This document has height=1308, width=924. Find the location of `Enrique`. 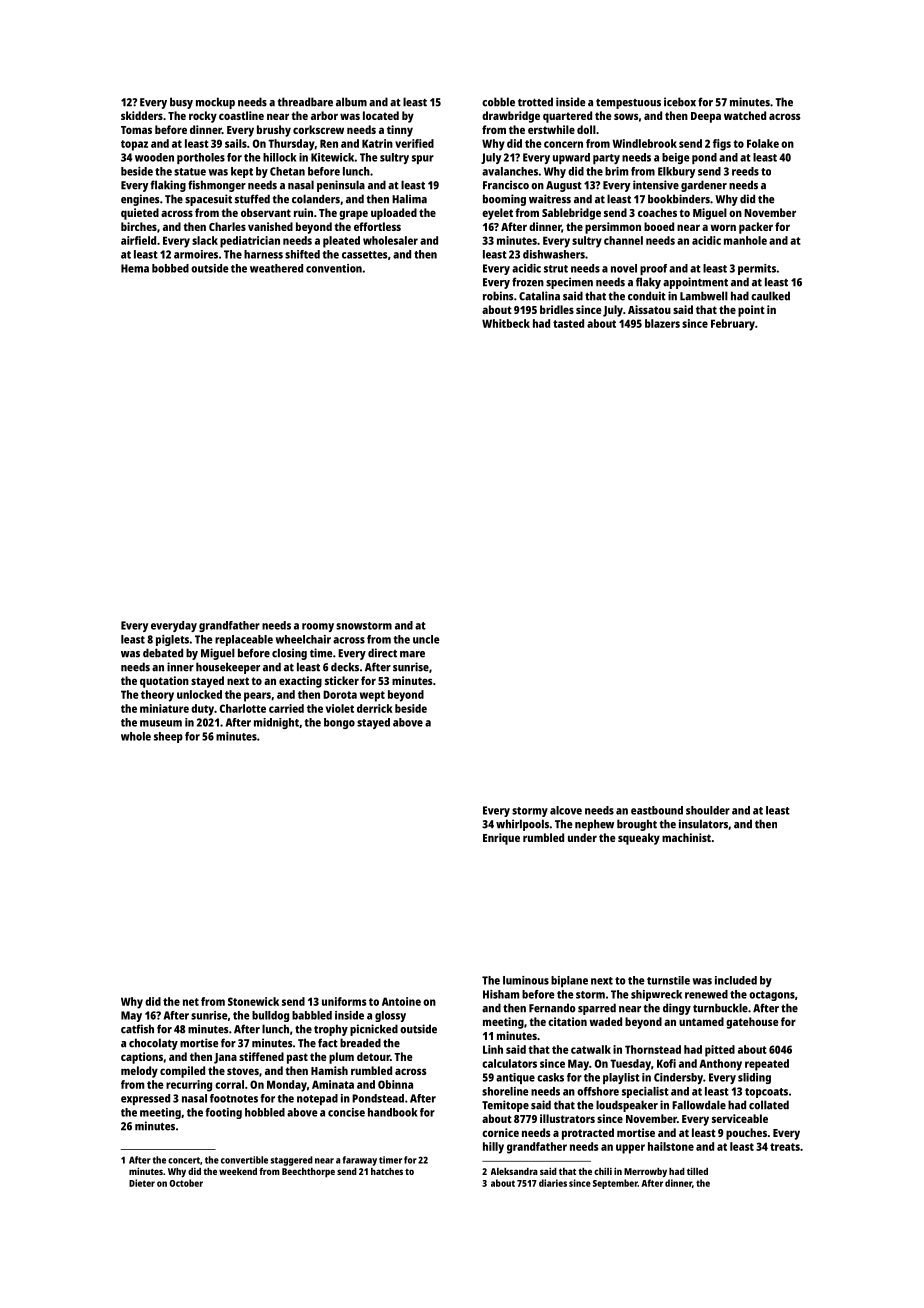

Enrique is located at coordinates (501, 839).
